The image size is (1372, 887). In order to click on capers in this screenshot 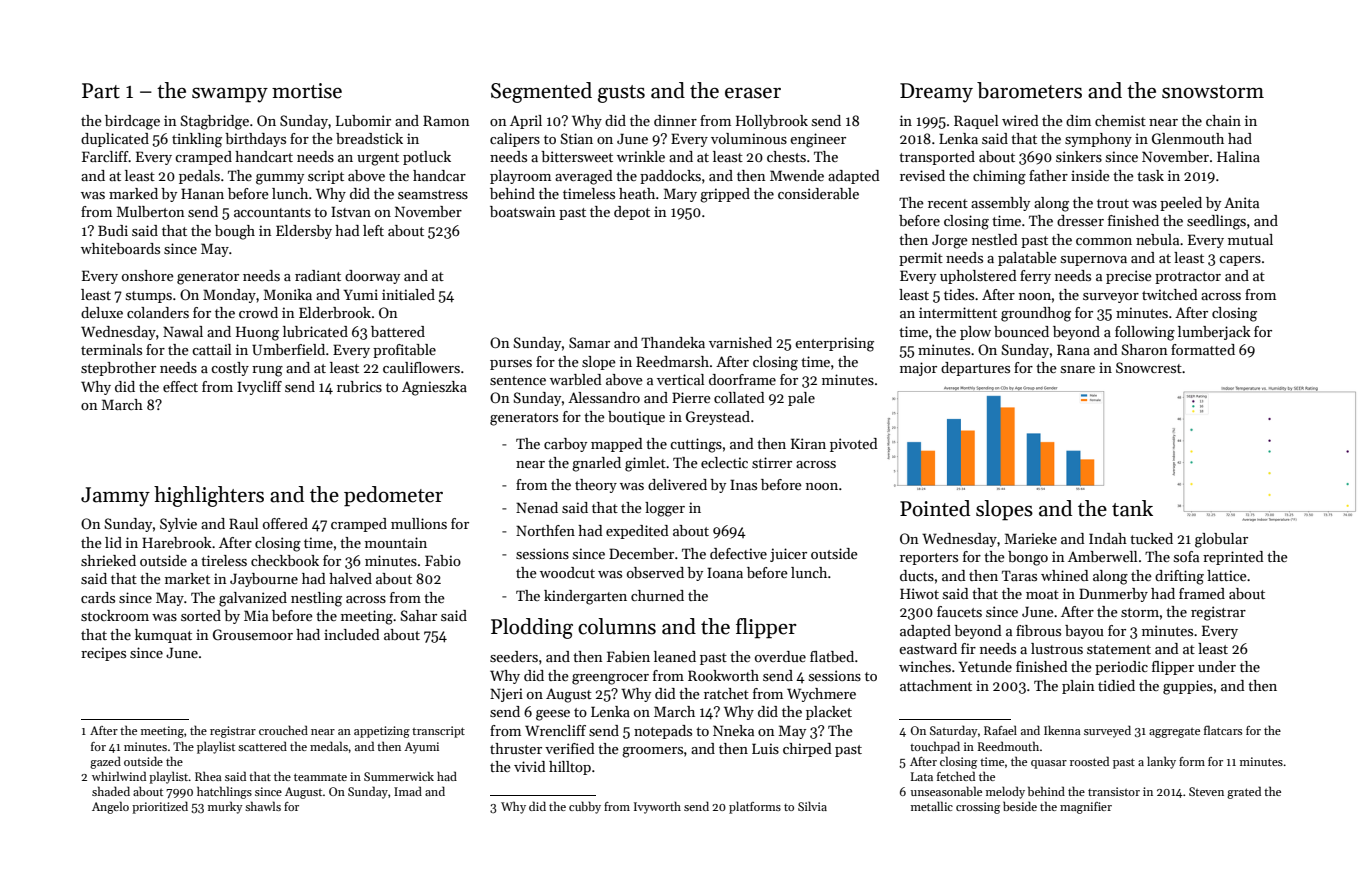, I will do `click(1240, 261)`.
